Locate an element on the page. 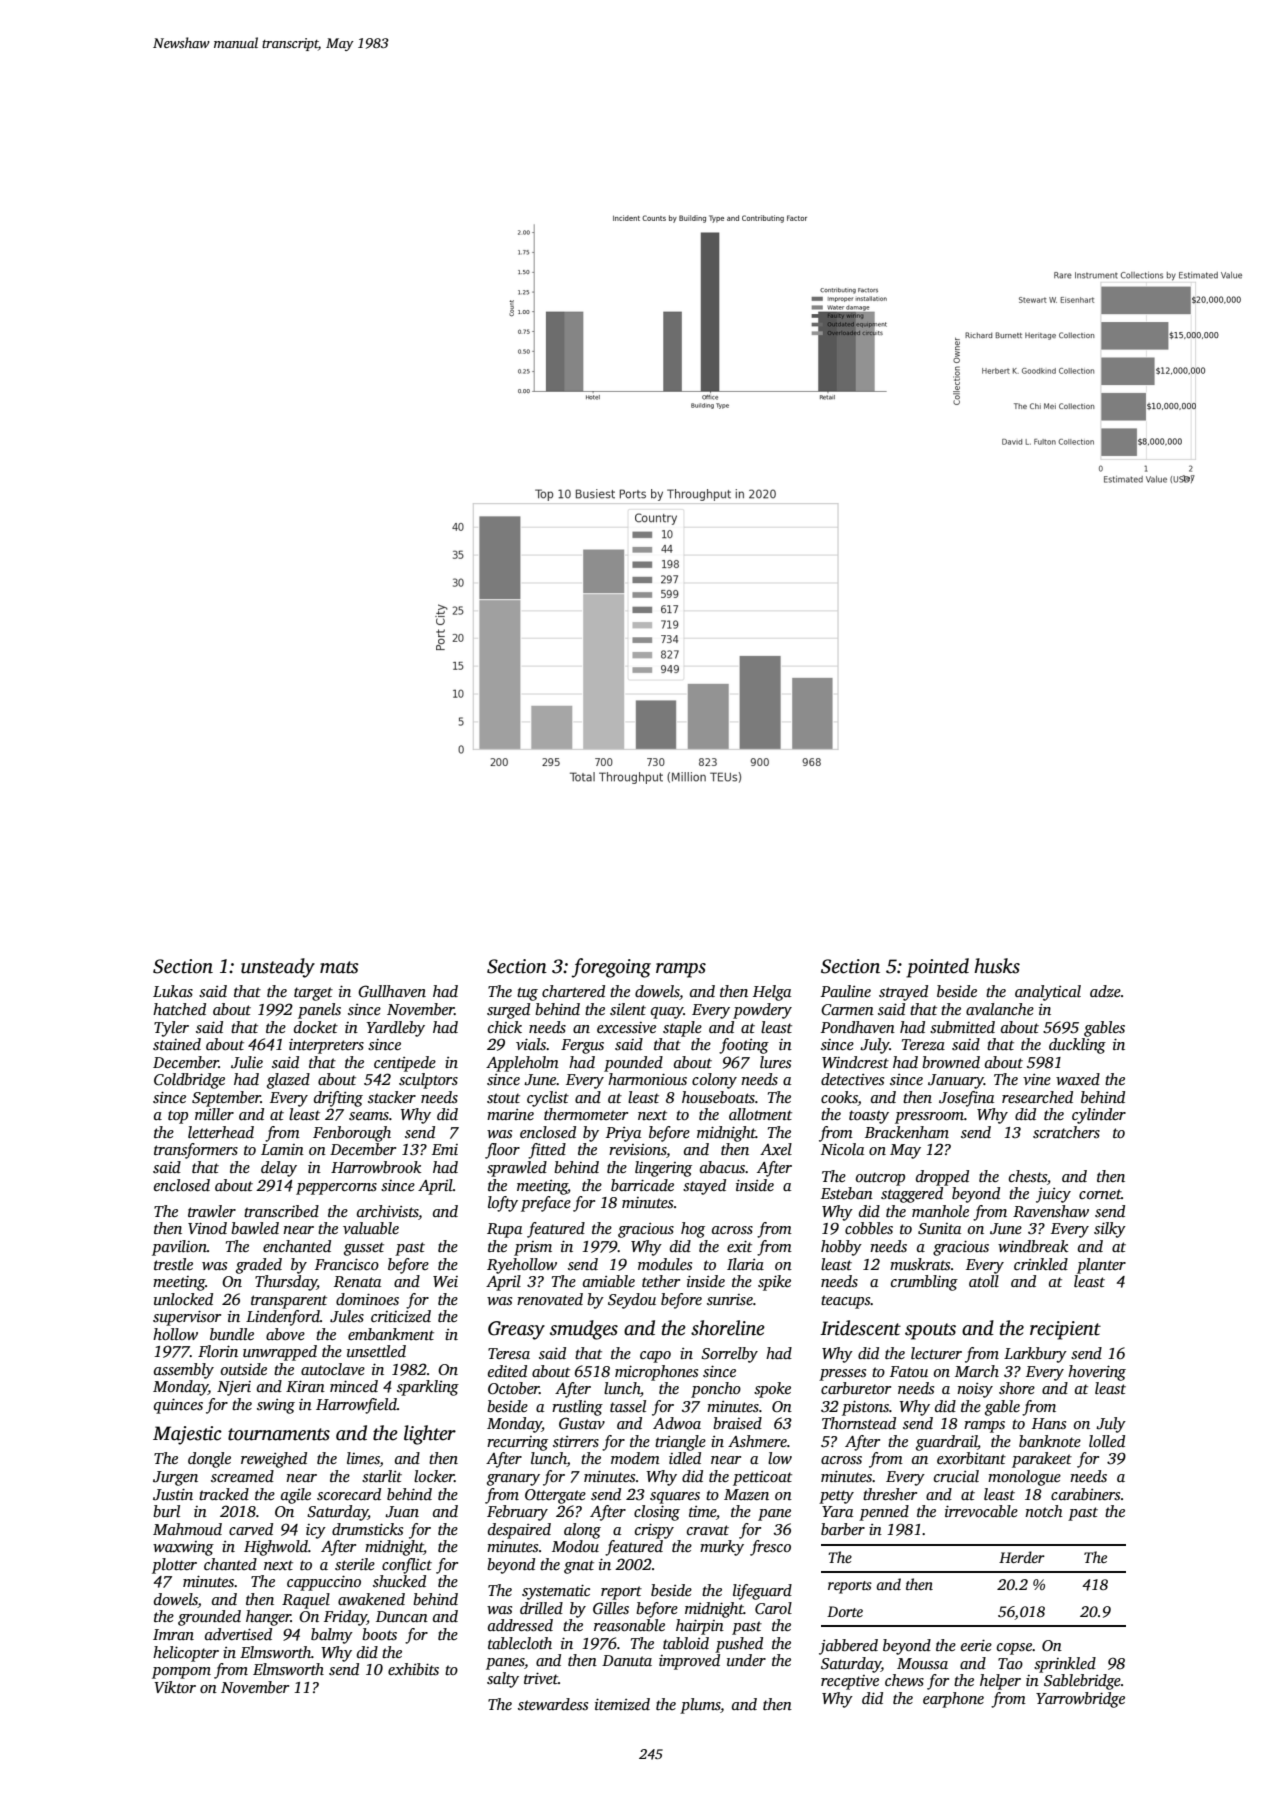 This document has width=1279, height=1808. Tereza is located at coordinates (923, 1044).
